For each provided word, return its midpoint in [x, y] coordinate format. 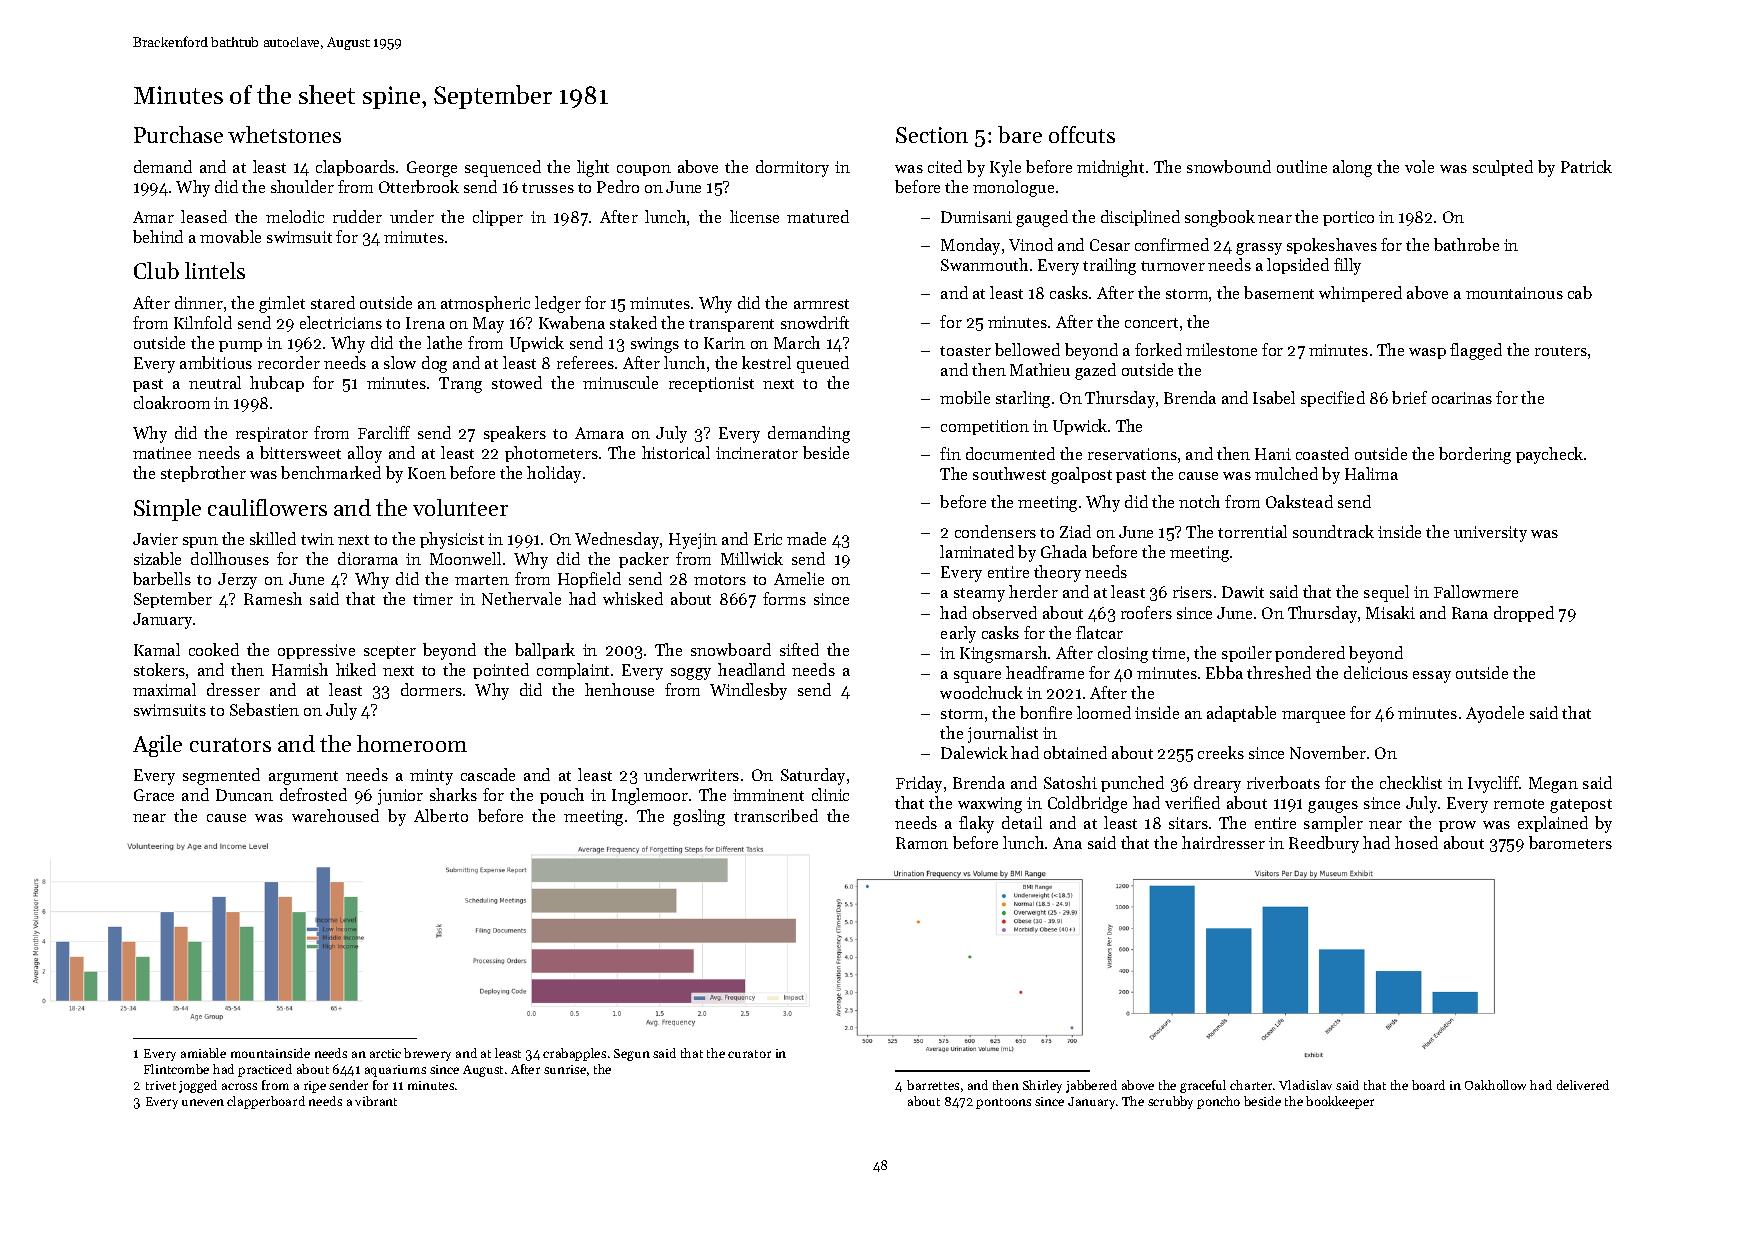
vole [1419, 166]
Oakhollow [1495, 1085]
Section [932, 135]
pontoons [1003, 1103]
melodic [295, 216]
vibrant [376, 1101]
